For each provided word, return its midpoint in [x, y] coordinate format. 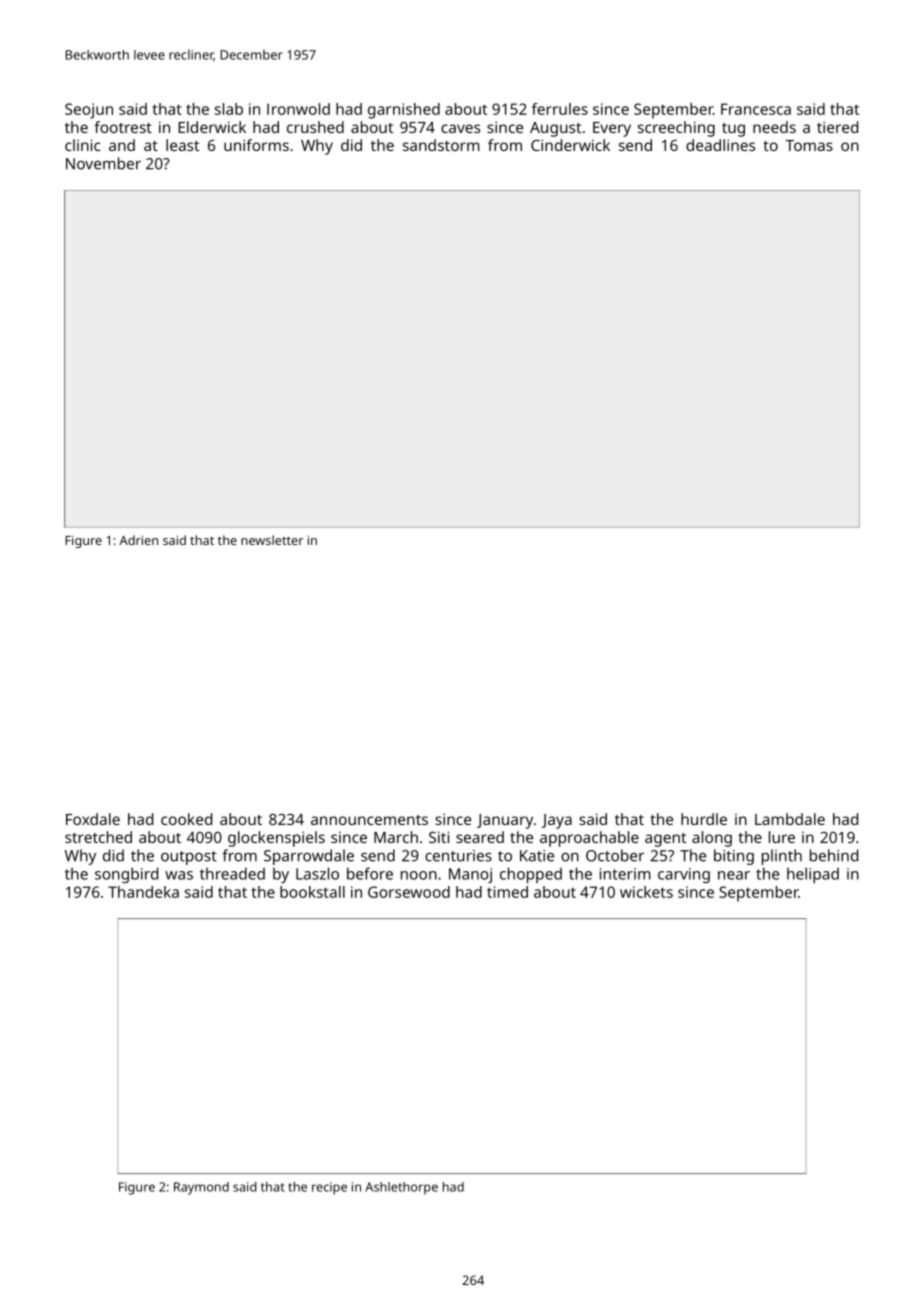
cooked [186, 819]
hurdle [704, 819]
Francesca [756, 109]
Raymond [201, 1188]
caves [460, 128]
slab [229, 109]
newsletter [272, 540]
